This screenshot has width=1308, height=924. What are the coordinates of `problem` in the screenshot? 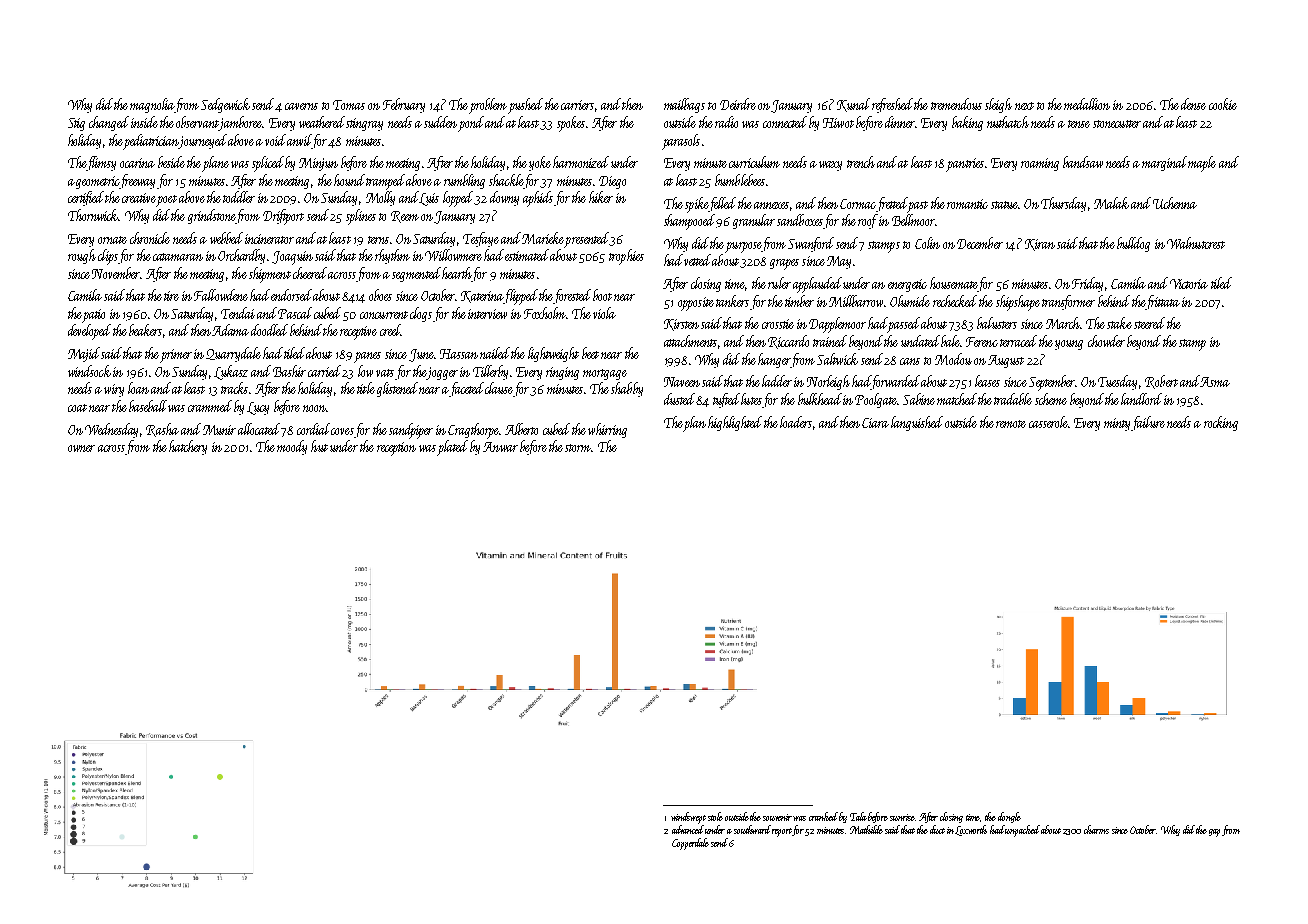 It's located at (488, 106).
